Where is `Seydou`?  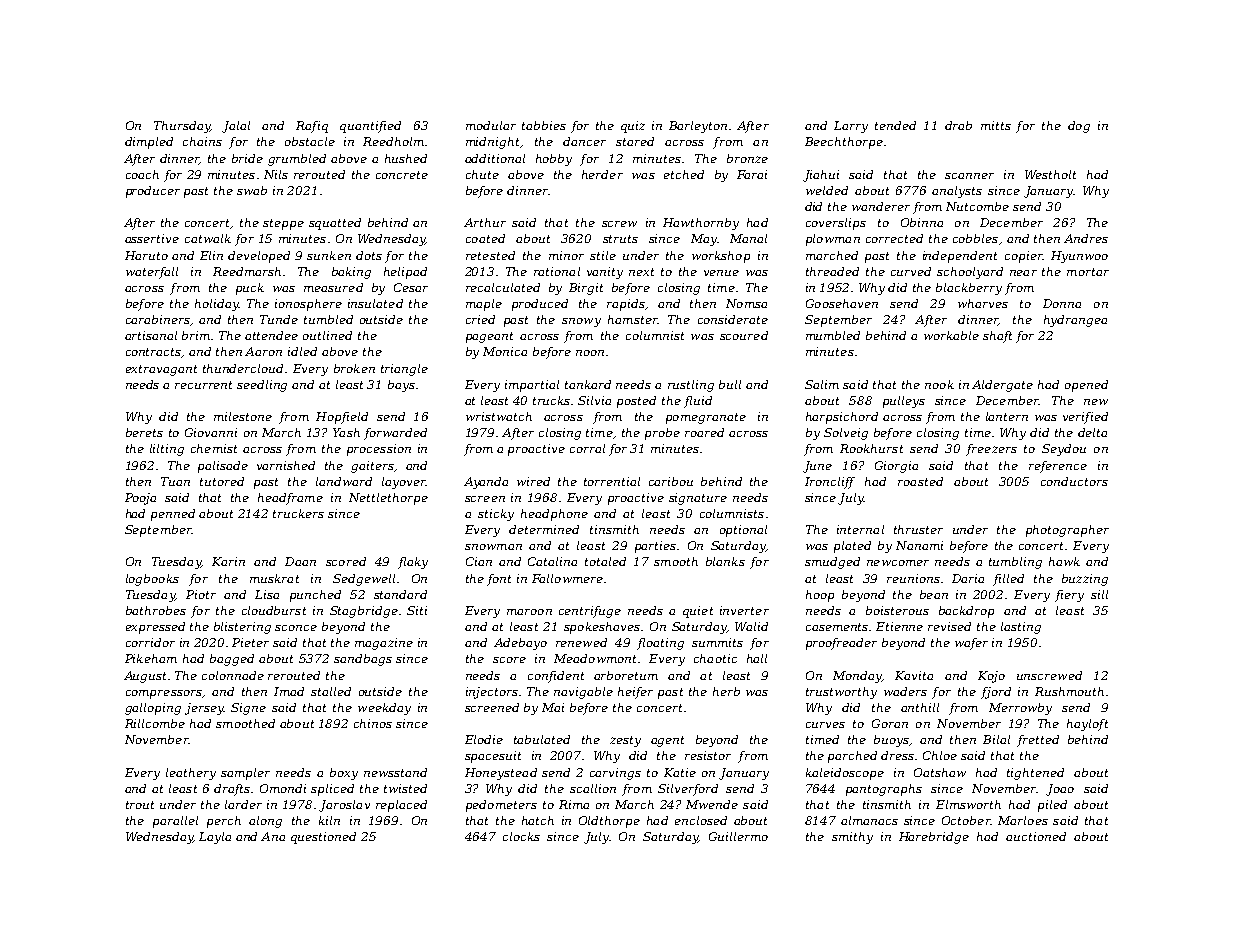 Seydou is located at coordinates (1064, 450).
